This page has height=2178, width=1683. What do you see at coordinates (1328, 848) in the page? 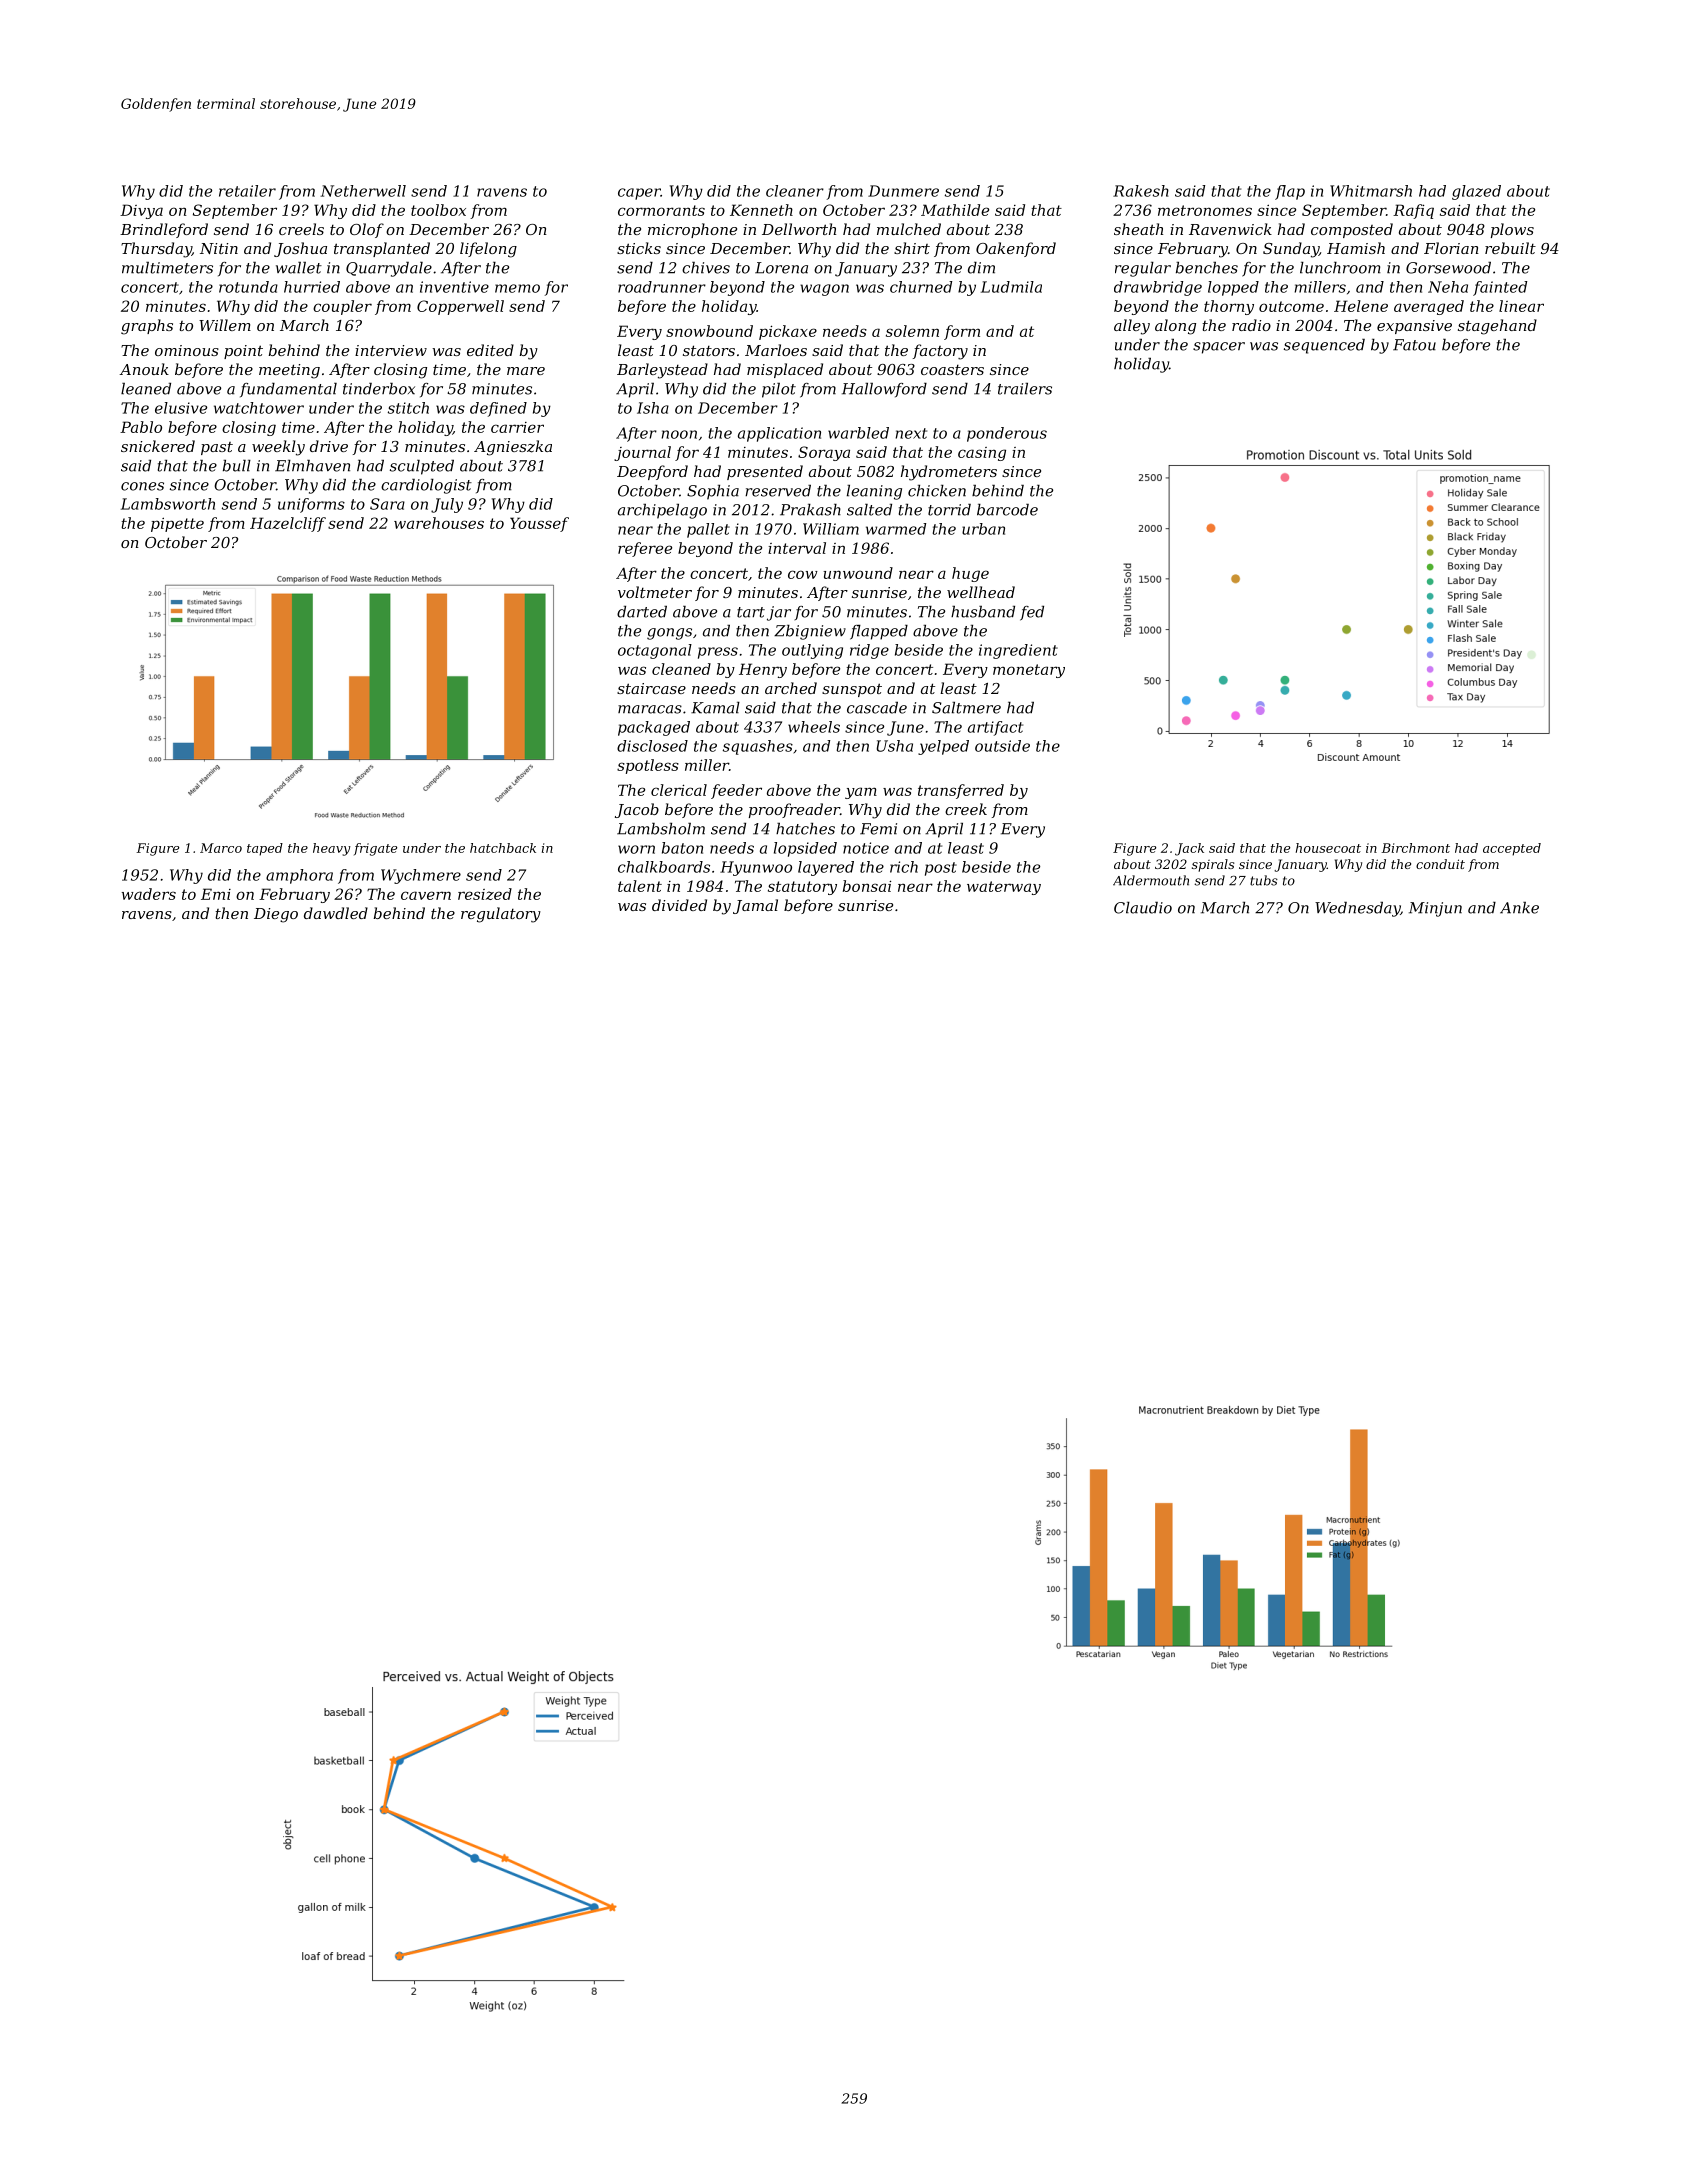
I see `housecoat` at bounding box center [1328, 848].
